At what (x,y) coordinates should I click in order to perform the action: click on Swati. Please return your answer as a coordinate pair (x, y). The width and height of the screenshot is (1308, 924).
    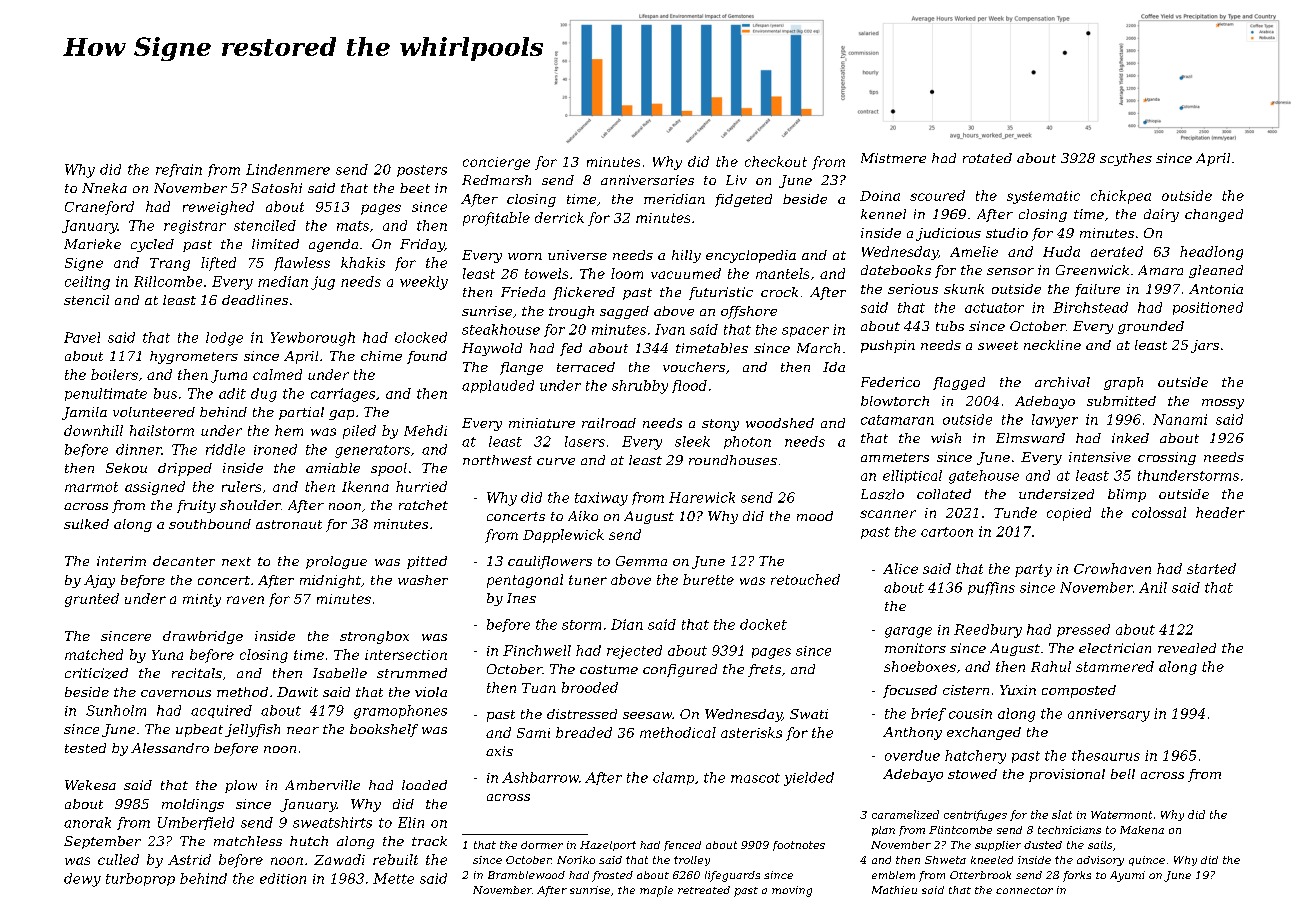
    Looking at the image, I should click on (809, 714).
